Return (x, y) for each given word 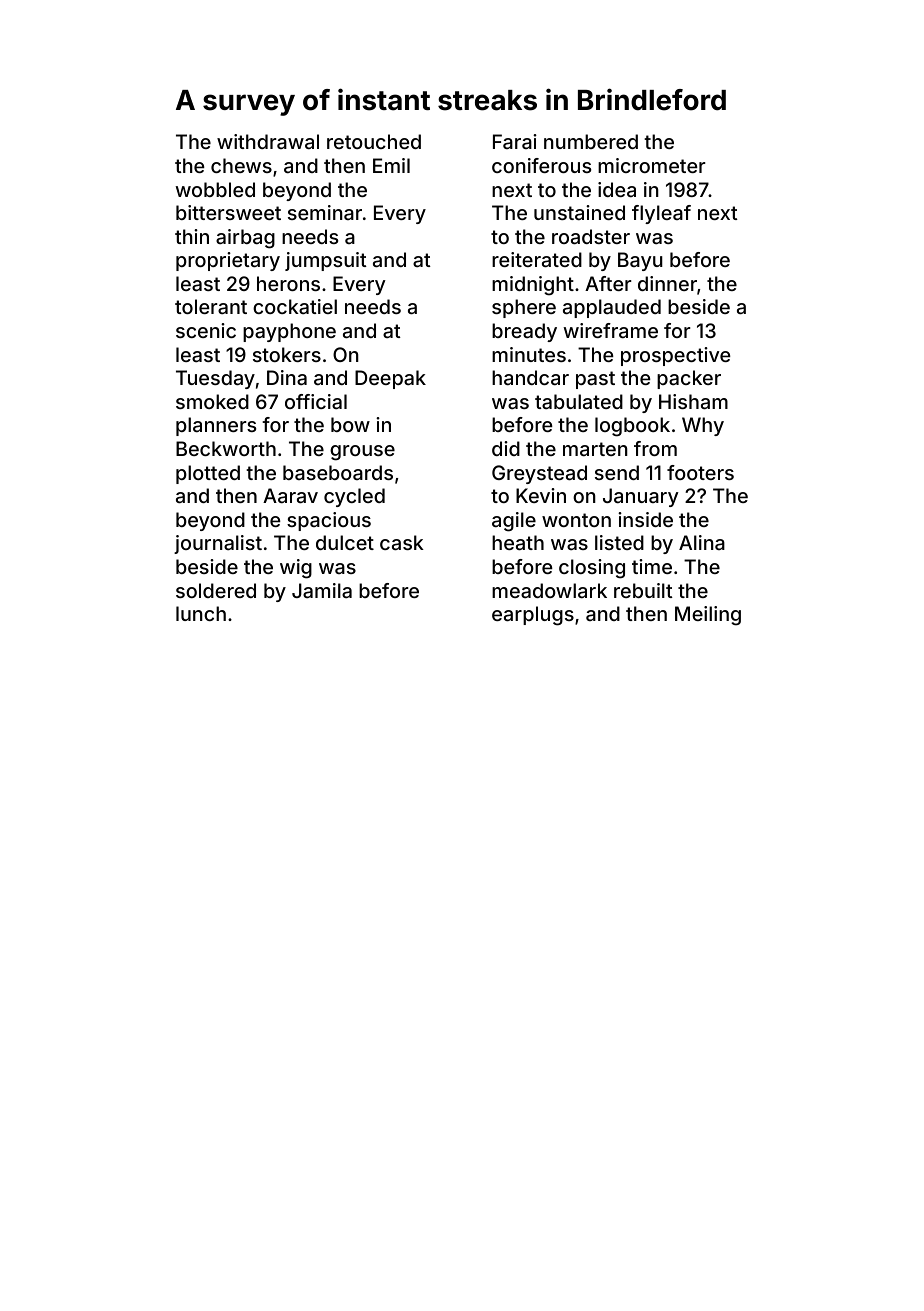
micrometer (652, 165)
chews (241, 165)
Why (703, 426)
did (506, 448)
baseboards (338, 472)
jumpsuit (326, 261)
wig (296, 569)
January (641, 497)
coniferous (541, 165)
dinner (667, 283)
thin (192, 236)
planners (216, 426)
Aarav (290, 495)
